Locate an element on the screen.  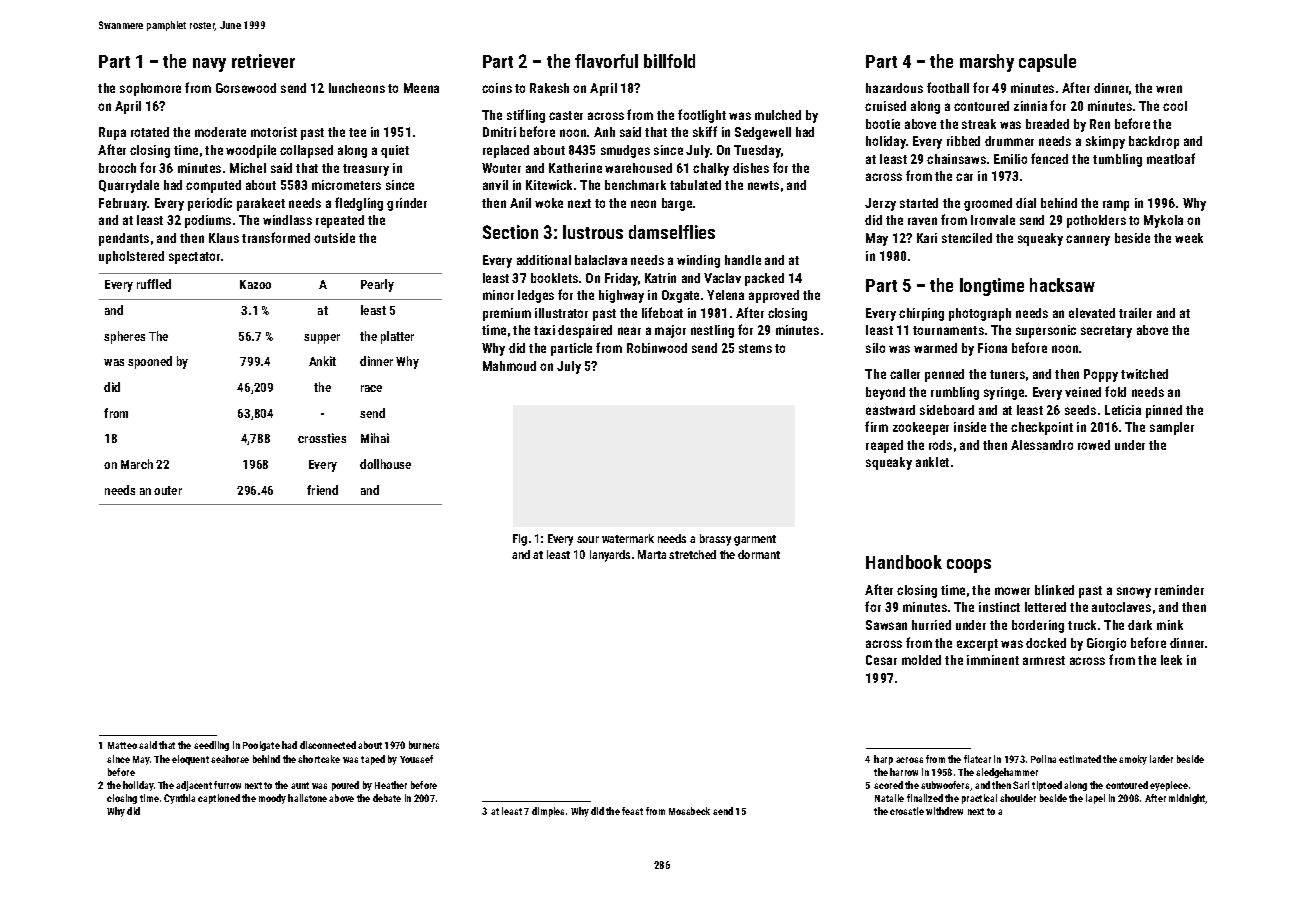
March is located at coordinates (137, 464).
